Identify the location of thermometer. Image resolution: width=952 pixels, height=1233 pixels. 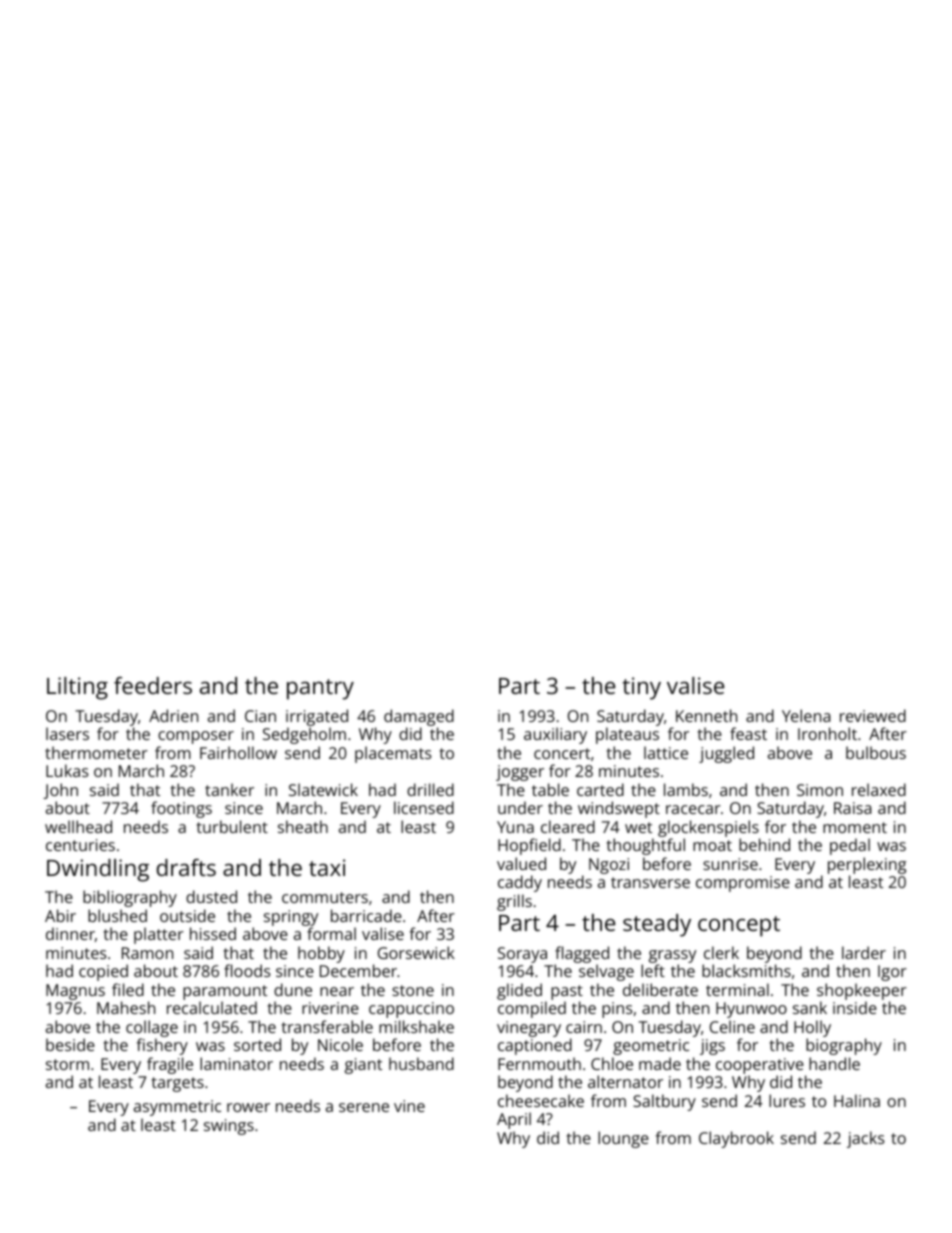
(96, 752).
